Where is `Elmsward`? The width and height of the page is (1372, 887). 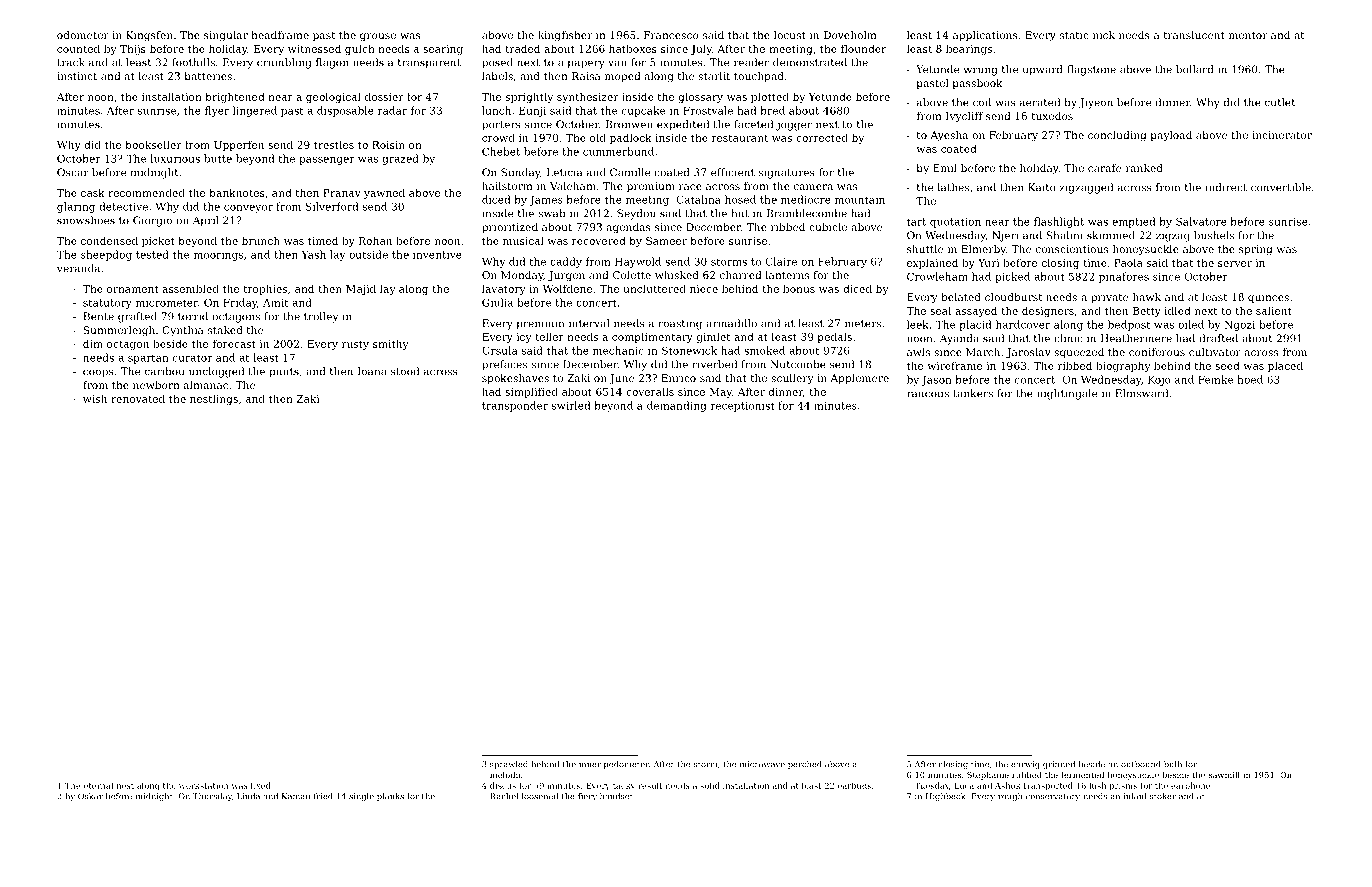 Elmsward is located at coordinates (1141, 393).
